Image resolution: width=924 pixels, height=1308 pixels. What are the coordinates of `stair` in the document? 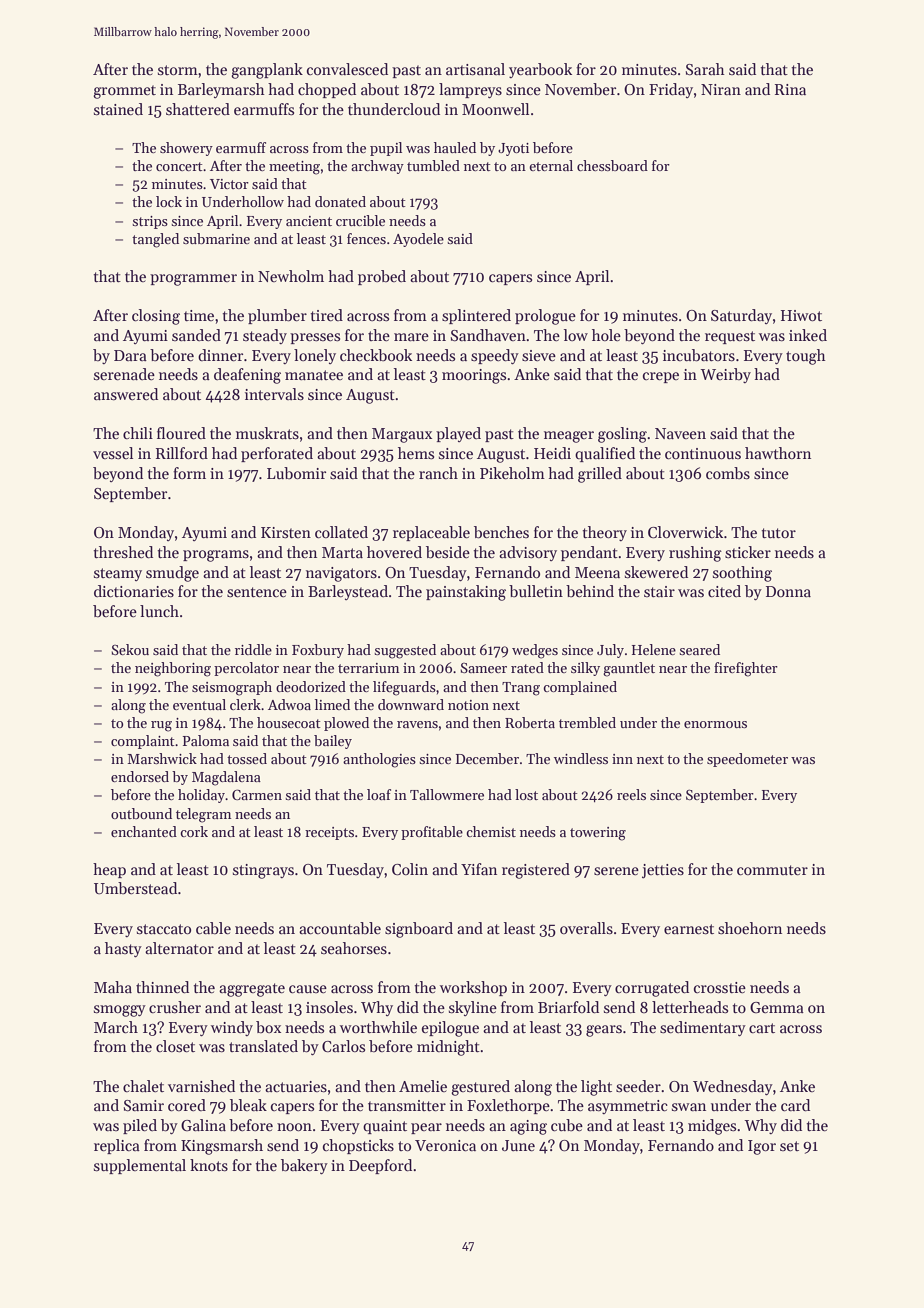 It's located at (659, 591).
